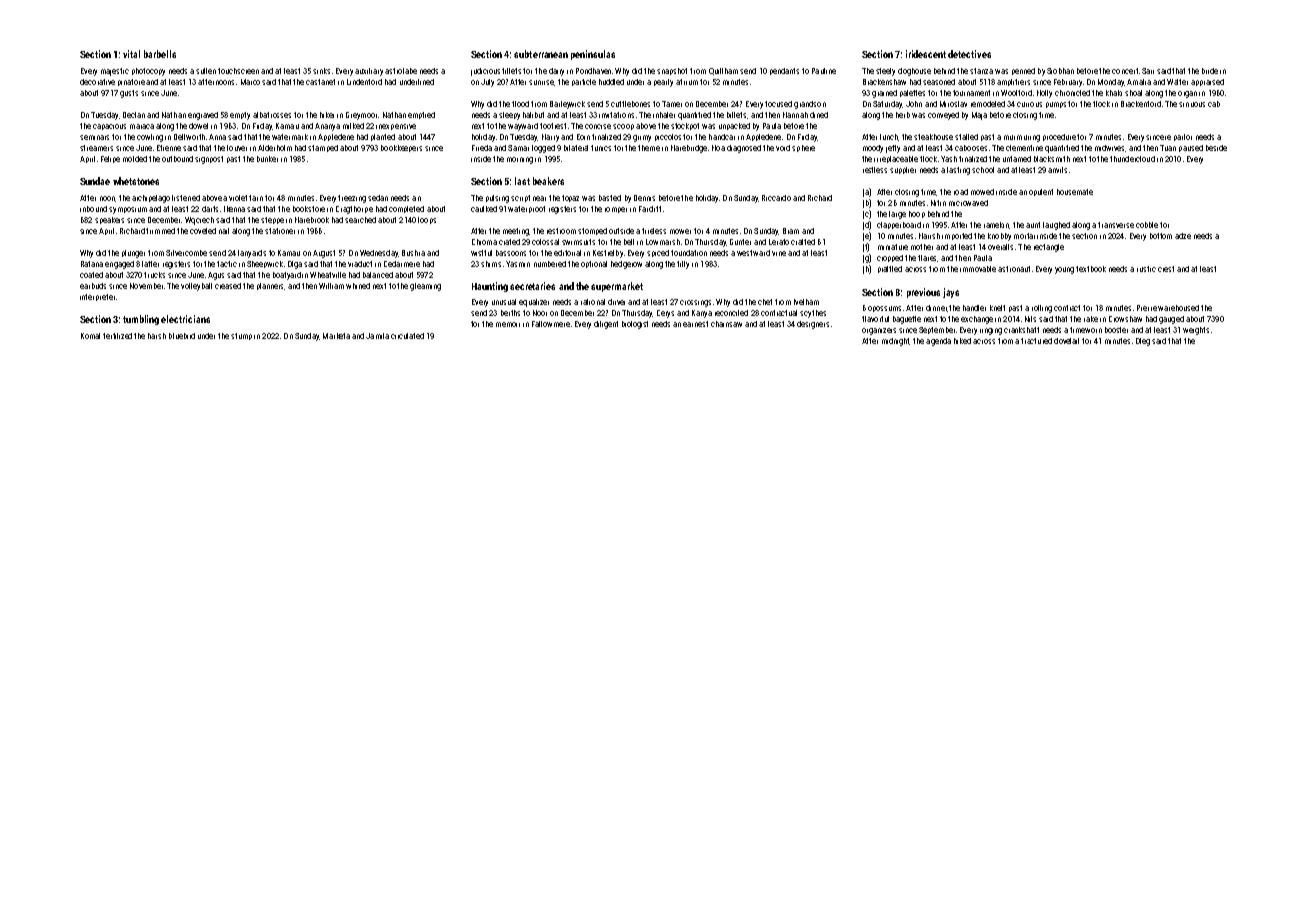 The height and width of the document is (924, 1308). Describe the element at coordinates (1072, 93) in the document. I see `chronicled` at that location.
